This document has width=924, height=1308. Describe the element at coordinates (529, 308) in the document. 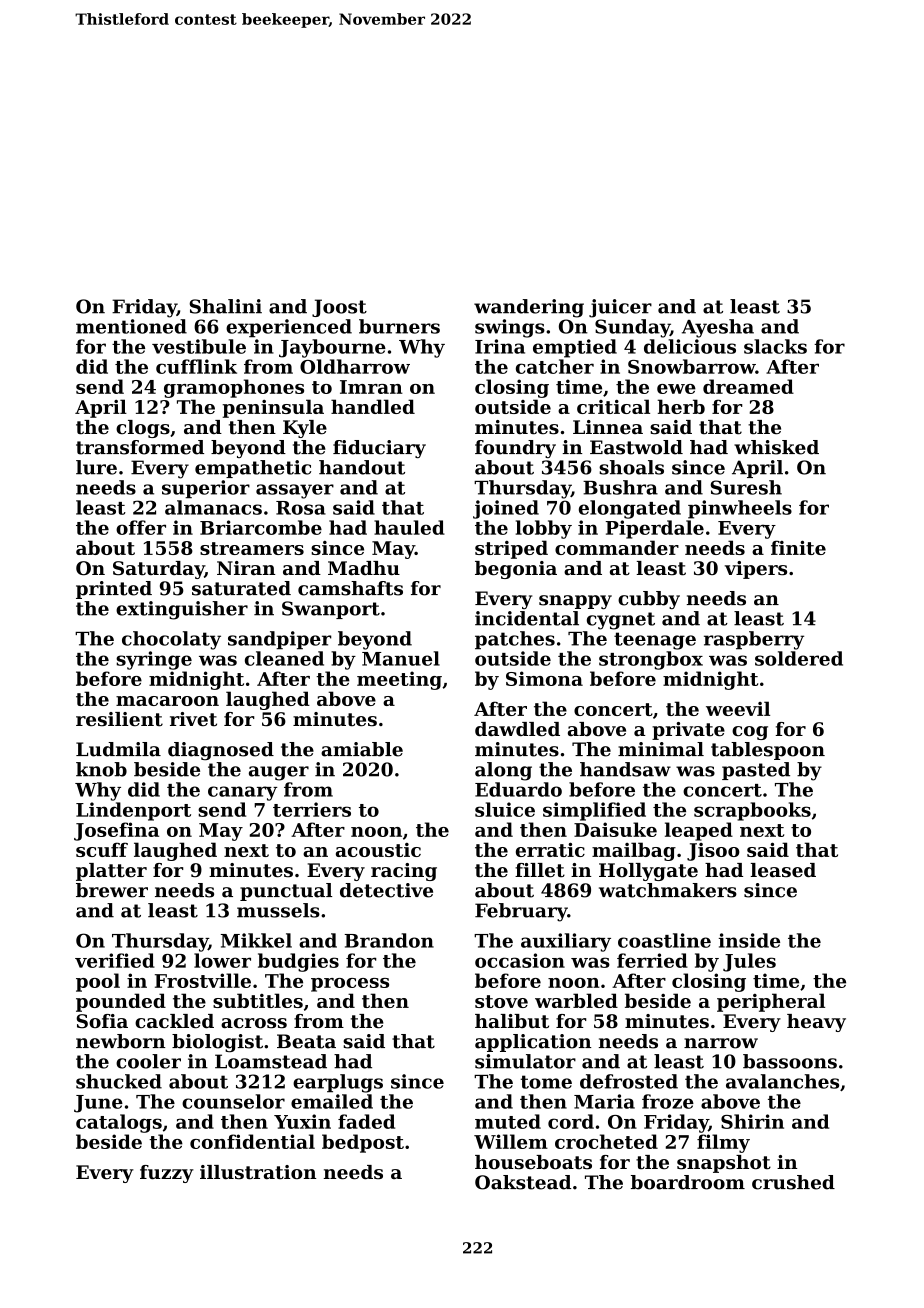

I see `wandering` at that location.
